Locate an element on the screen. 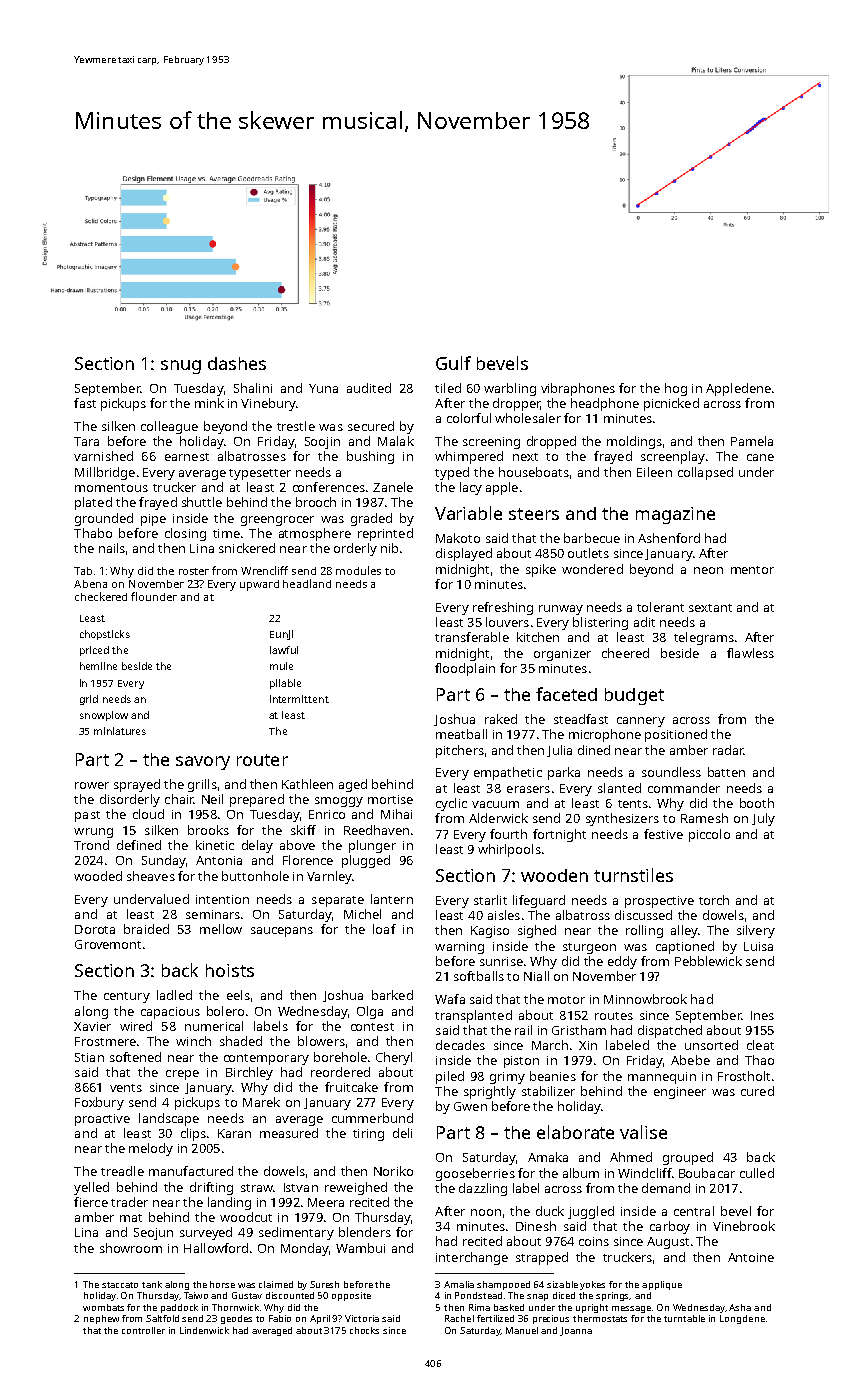 The width and height of the screenshot is (849, 1400). Gulf is located at coordinates (453, 363).
